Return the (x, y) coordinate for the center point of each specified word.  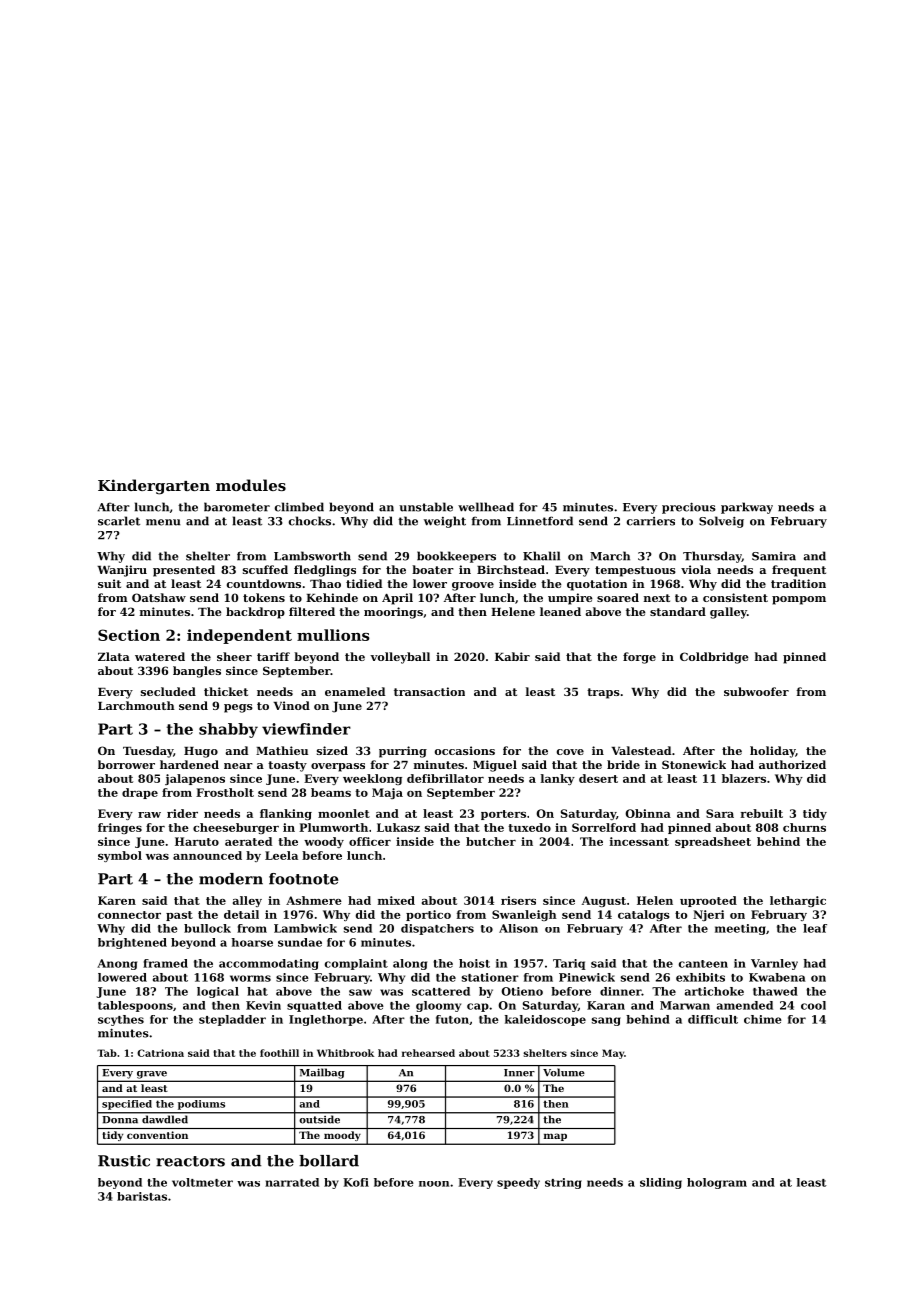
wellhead (486, 507)
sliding (661, 1183)
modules (251, 485)
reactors (190, 1161)
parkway (747, 508)
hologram (717, 1183)
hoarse (252, 942)
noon (434, 1184)
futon (452, 1019)
